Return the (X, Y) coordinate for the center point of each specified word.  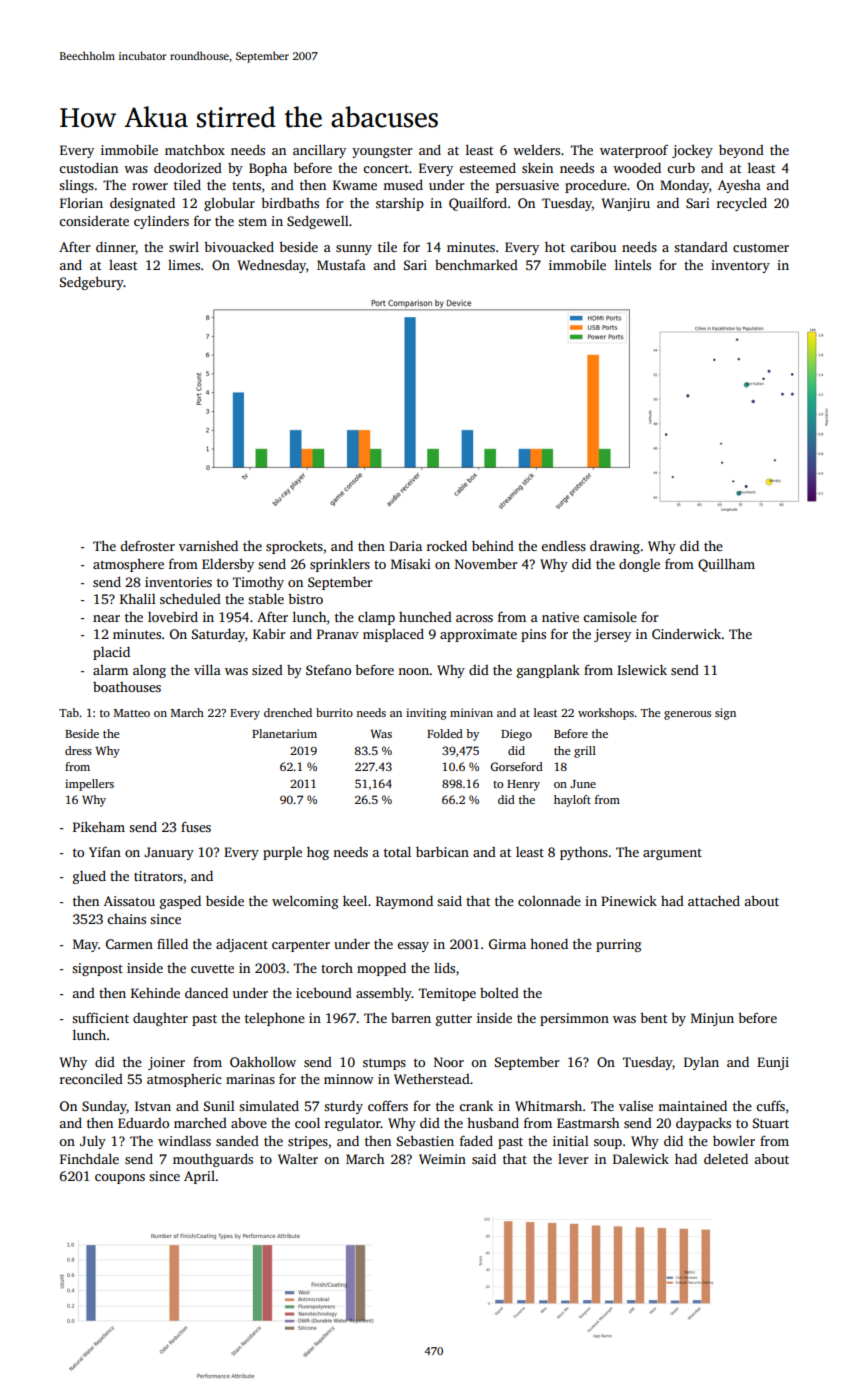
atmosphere (128, 565)
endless (563, 546)
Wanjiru (625, 204)
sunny (354, 250)
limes (184, 265)
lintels (633, 264)
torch (337, 968)
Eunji (773, 1063)
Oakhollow (263, 1061)
